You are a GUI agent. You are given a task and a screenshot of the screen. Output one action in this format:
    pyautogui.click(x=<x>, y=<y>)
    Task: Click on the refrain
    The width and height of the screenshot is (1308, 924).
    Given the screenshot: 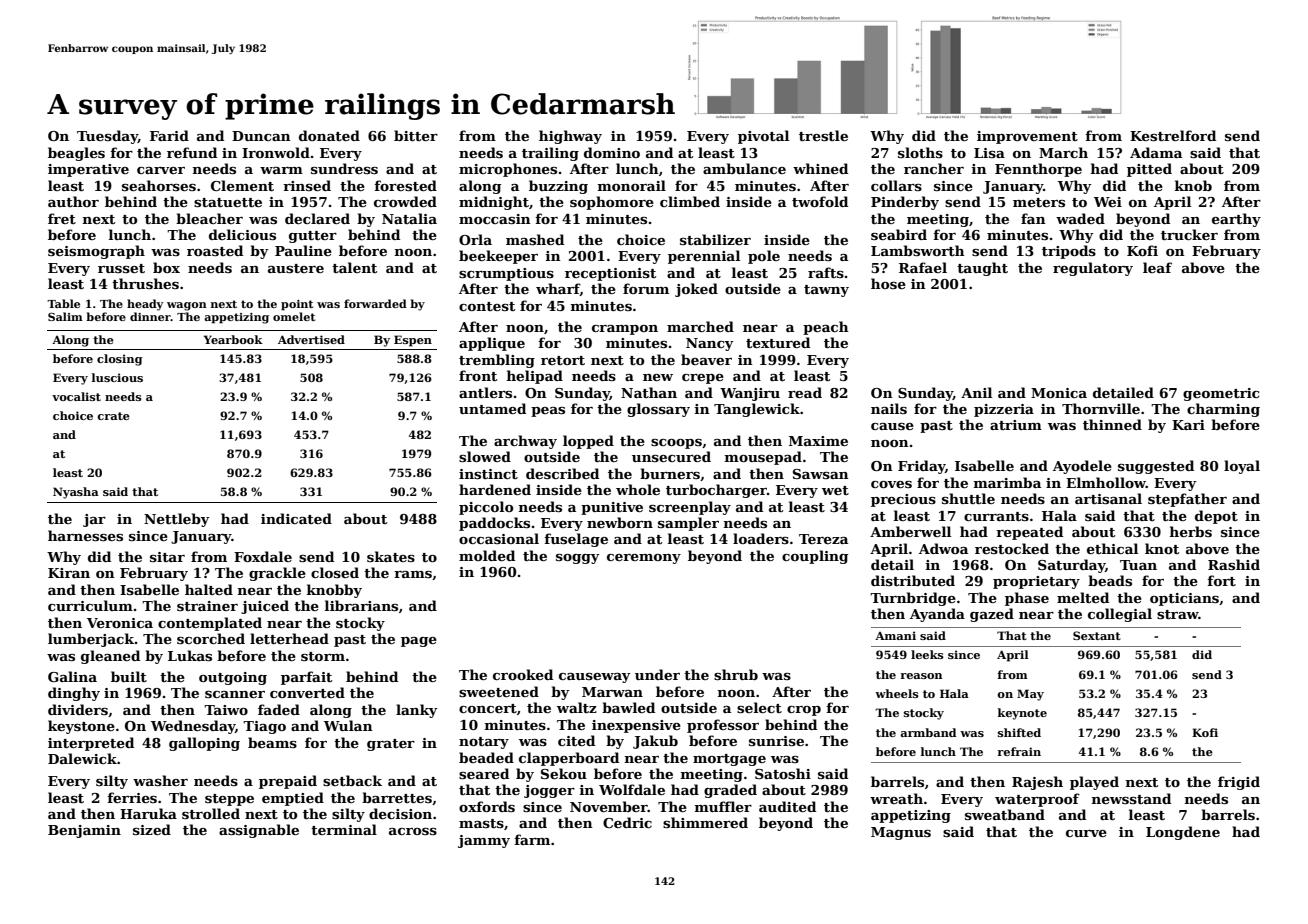 What is the action you would take?
    pyautogui.click(x=1019, y=751)
